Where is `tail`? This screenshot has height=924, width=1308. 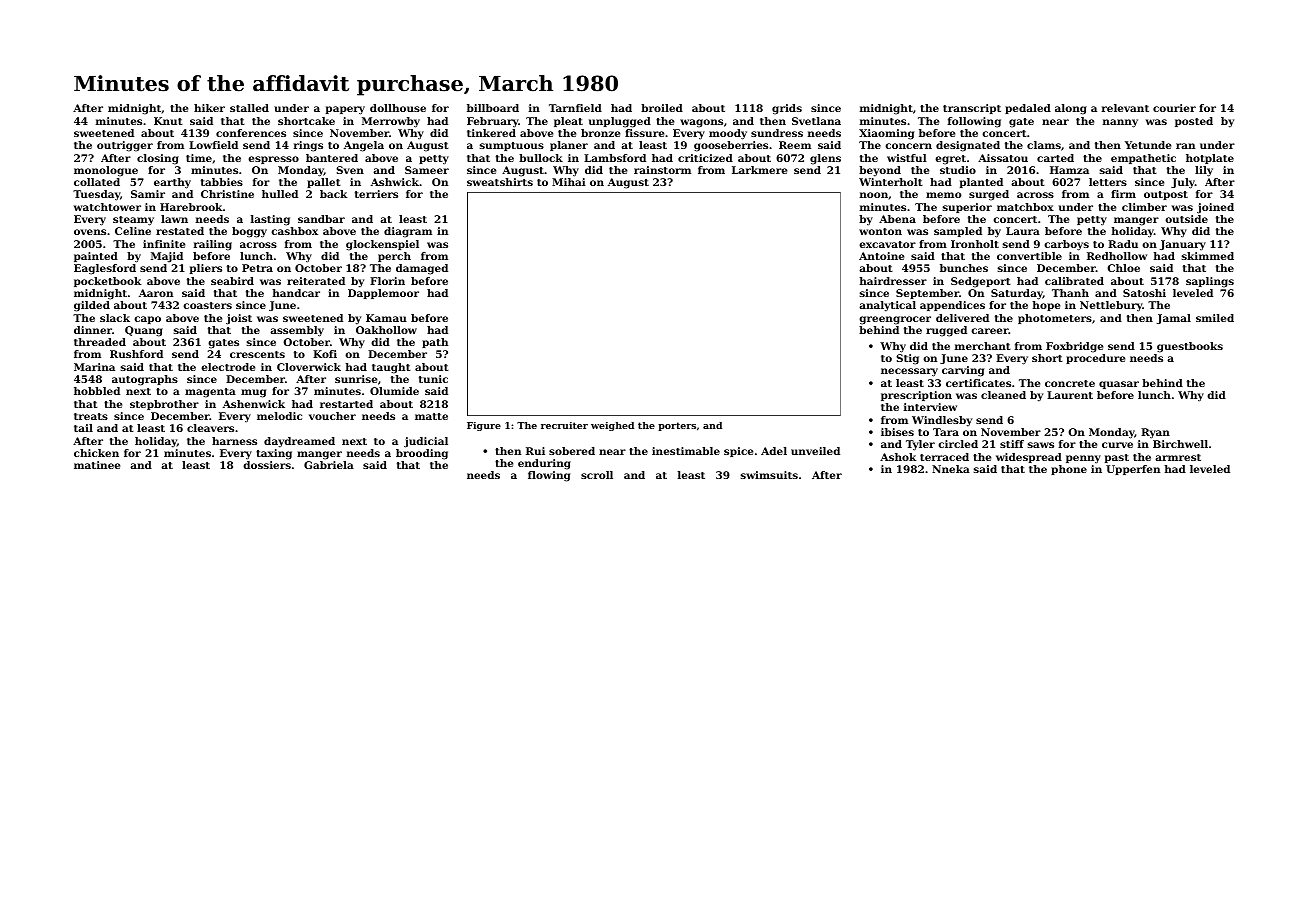
tail is located at coordinates (83, 428).
